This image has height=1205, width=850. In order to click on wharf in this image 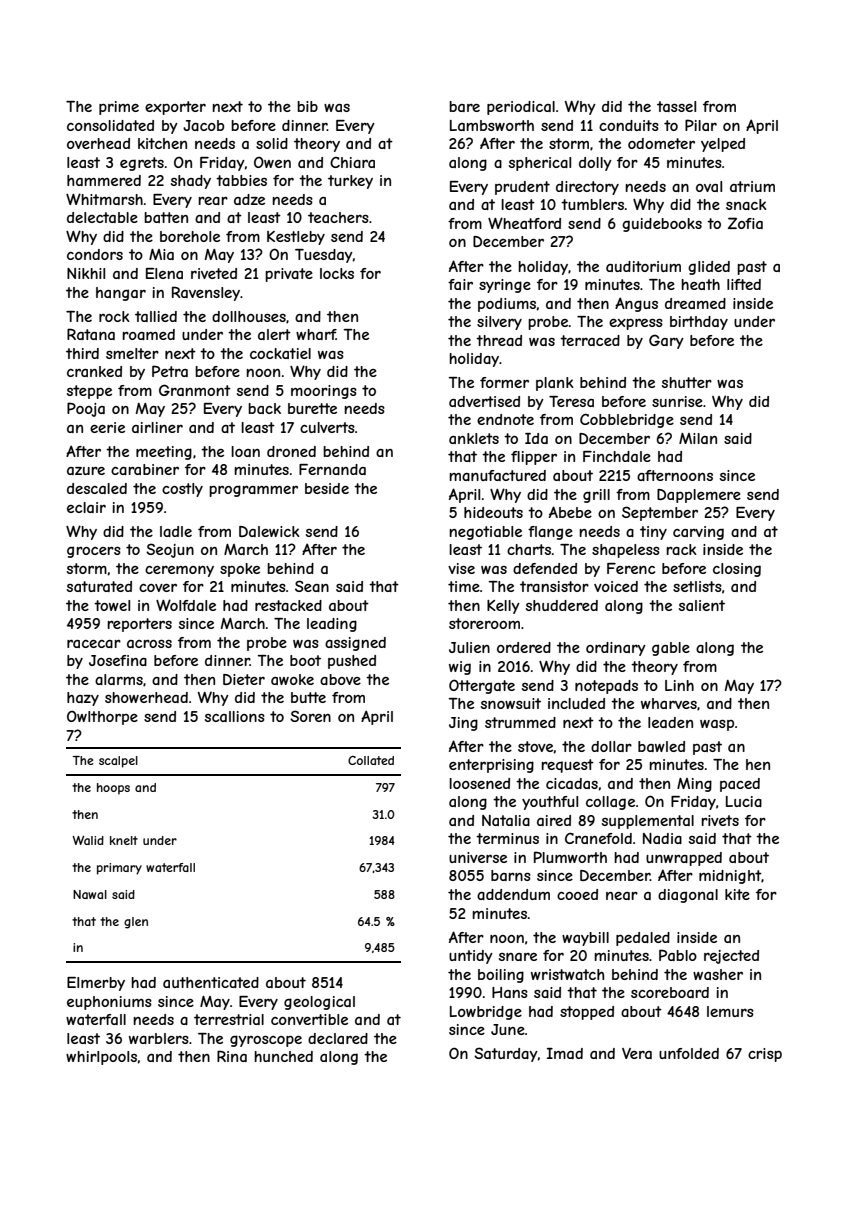, I will do `click(316, 334)`.
